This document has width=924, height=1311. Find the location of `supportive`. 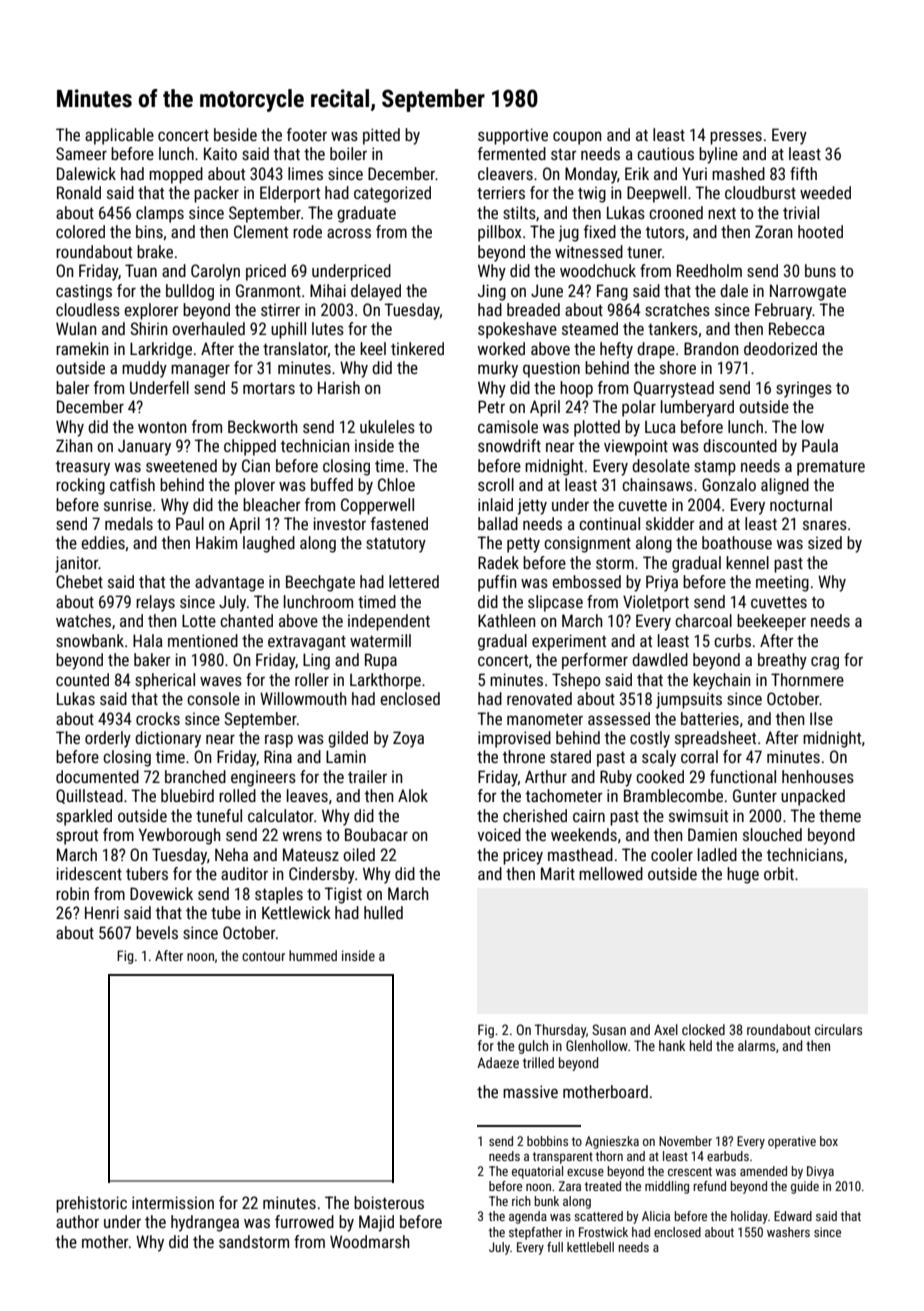

supportive is located at coordinates (513, 136).
